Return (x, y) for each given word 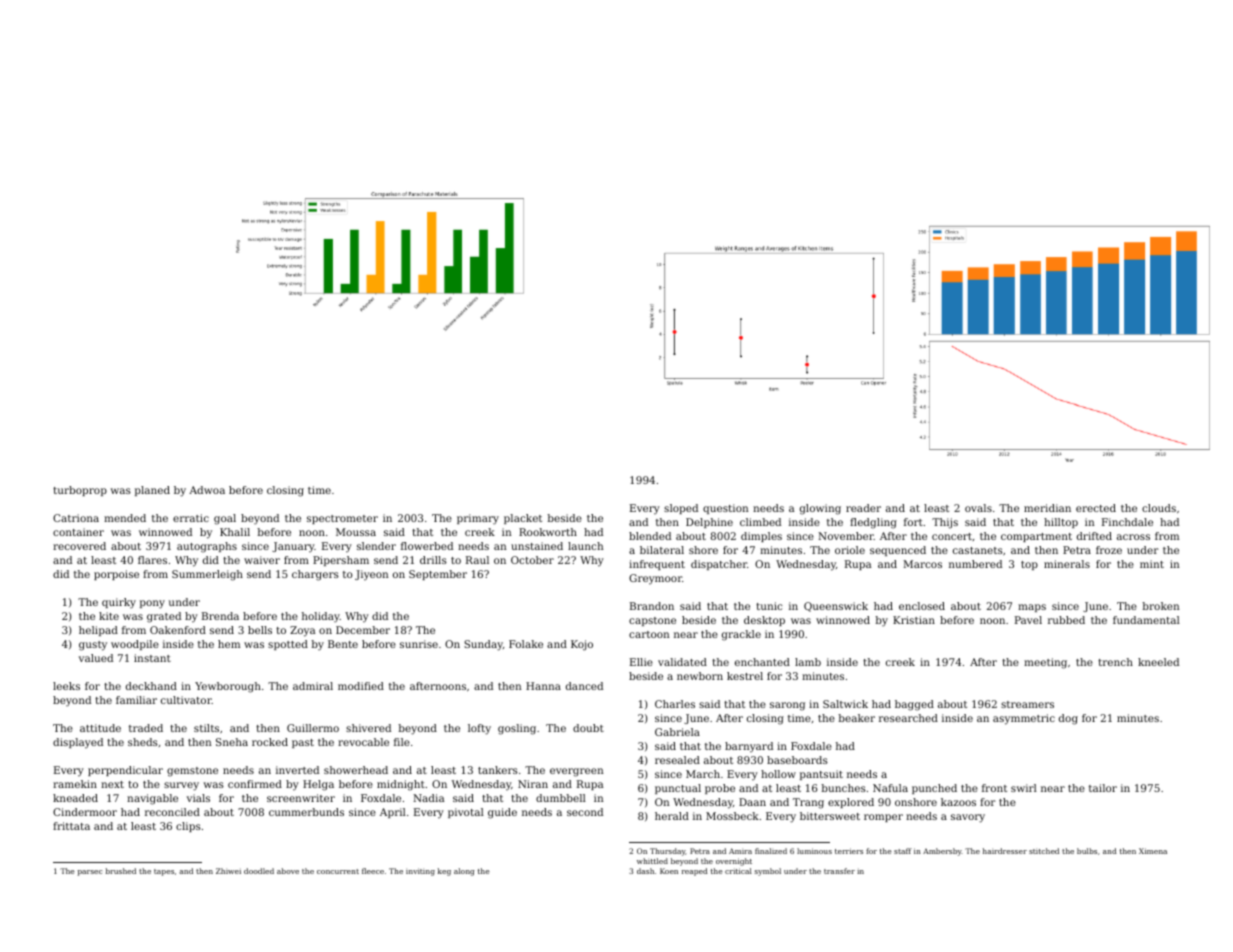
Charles (675, 704)
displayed (78, 743)
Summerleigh (207, 575)
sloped (681, 509)
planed (152, 491)
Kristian (914, 620)
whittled (652, 861)
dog (1068, 719)
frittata (71, 826)
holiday (321, 617)
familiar (136, 700)
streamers (1027, 704)
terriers (849, 851)
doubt (588, 728)
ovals (978, 508)
